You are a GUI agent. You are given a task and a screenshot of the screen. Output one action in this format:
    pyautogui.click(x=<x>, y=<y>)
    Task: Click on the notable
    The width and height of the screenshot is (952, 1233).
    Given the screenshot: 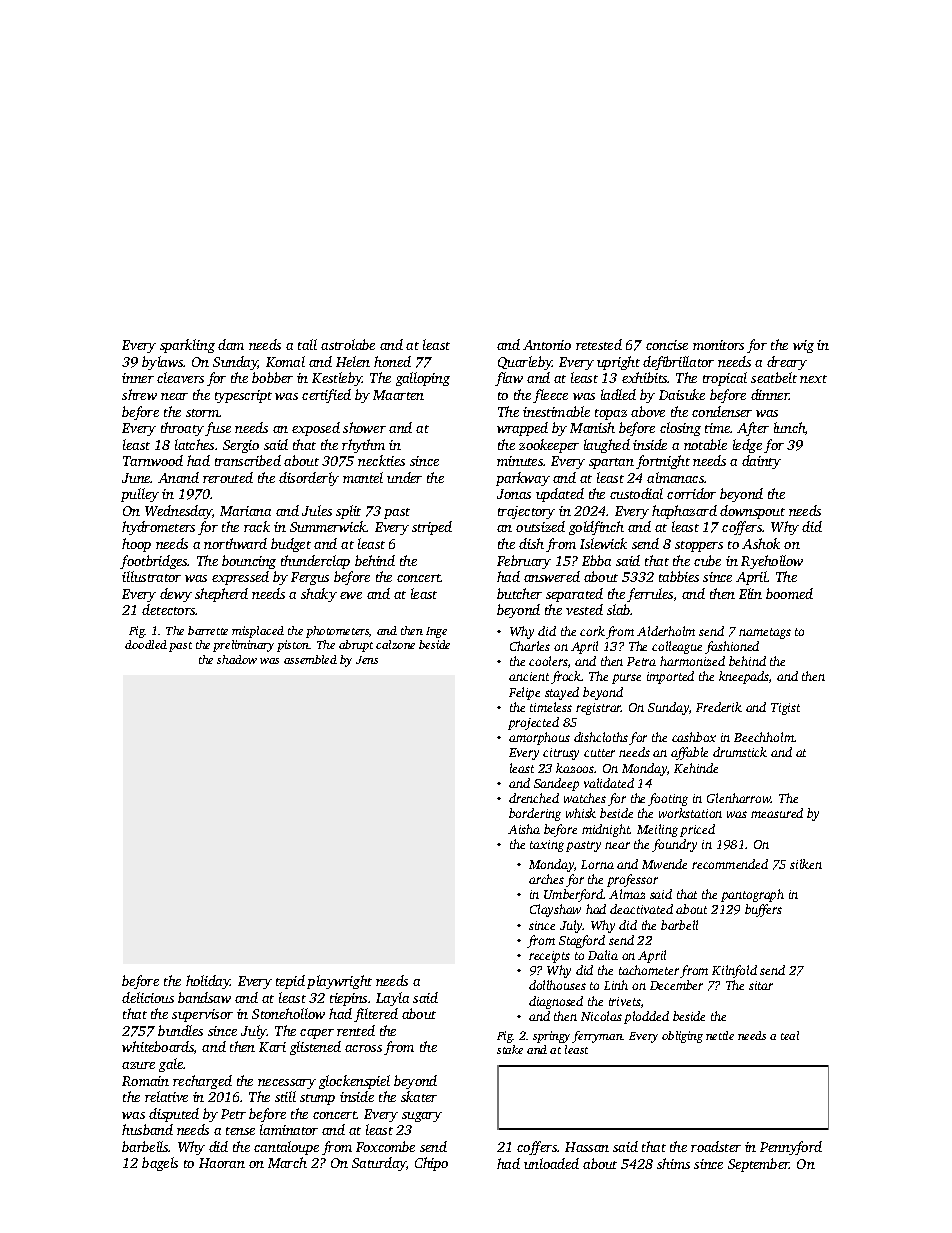 What is the action you would take?
    pyautogui.click(x=705, y=444)
